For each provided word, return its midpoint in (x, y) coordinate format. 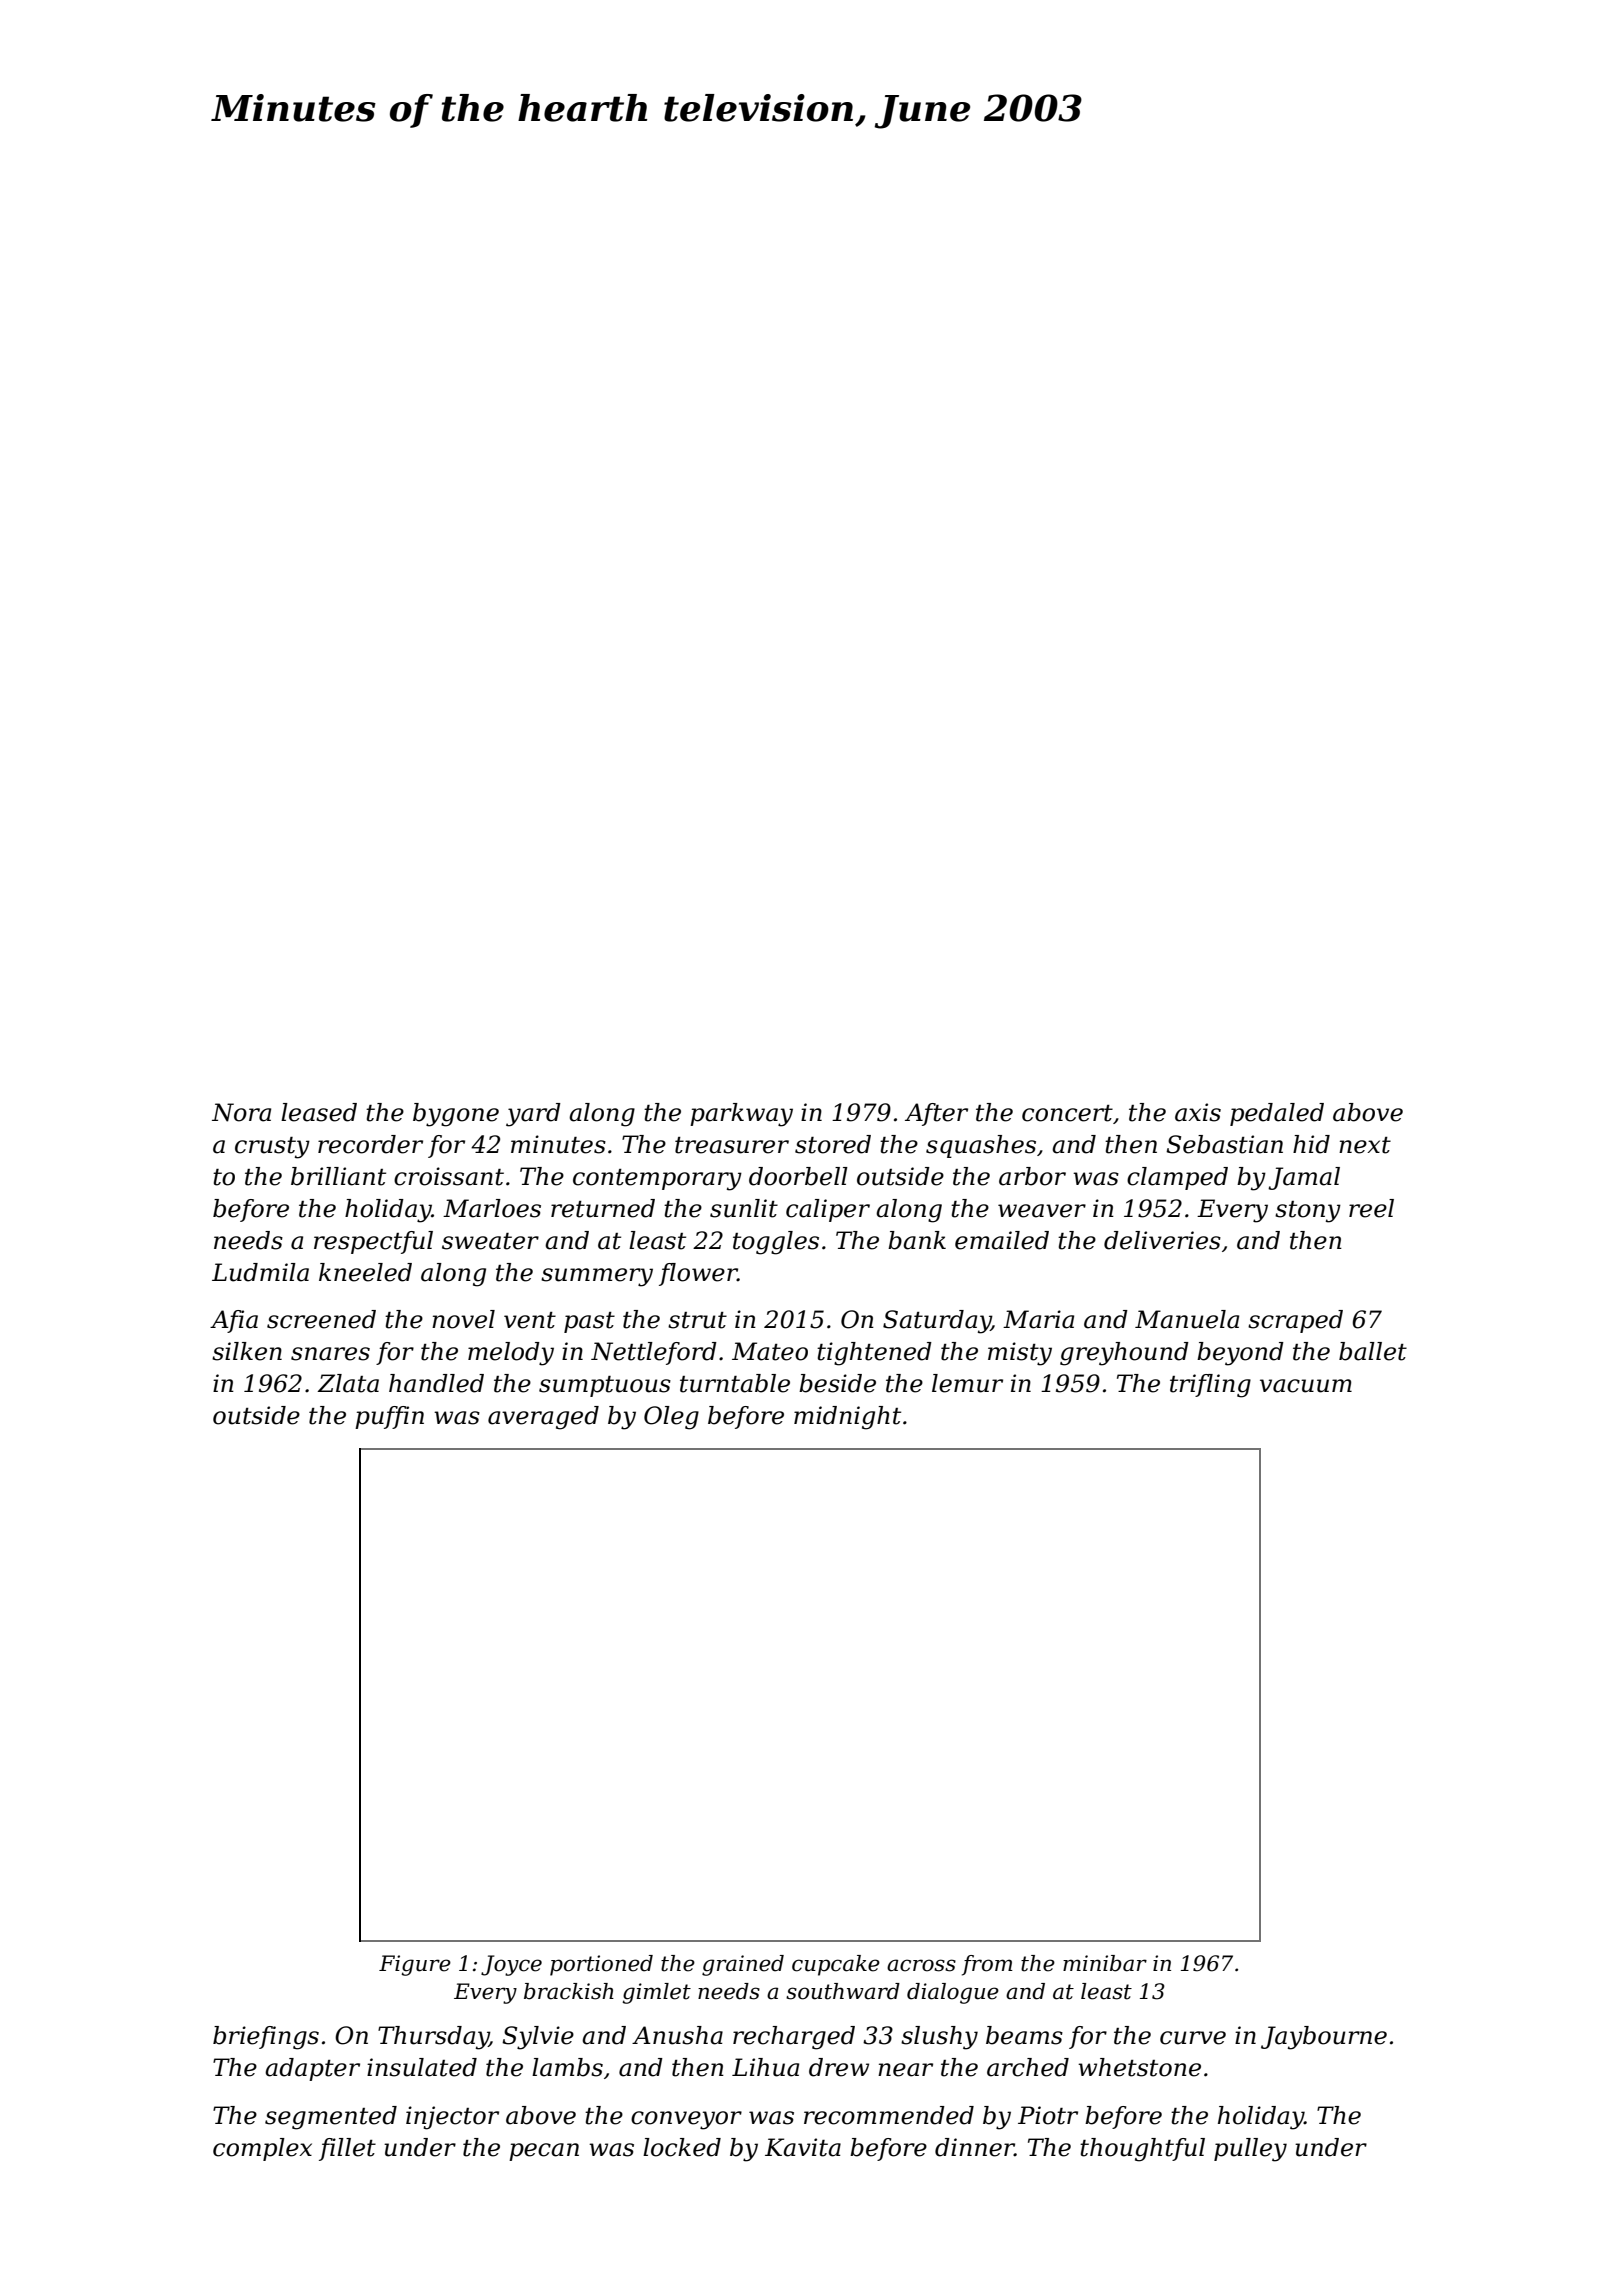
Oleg (671, 1418)
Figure (415, 1965)
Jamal (1304, 1178)
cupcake (836, 1965)
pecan (544, 2152)
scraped (1295, 1321)
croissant (449, 1176)
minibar (1105, 1963)
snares (330, 1354)
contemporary (657, 1180)
